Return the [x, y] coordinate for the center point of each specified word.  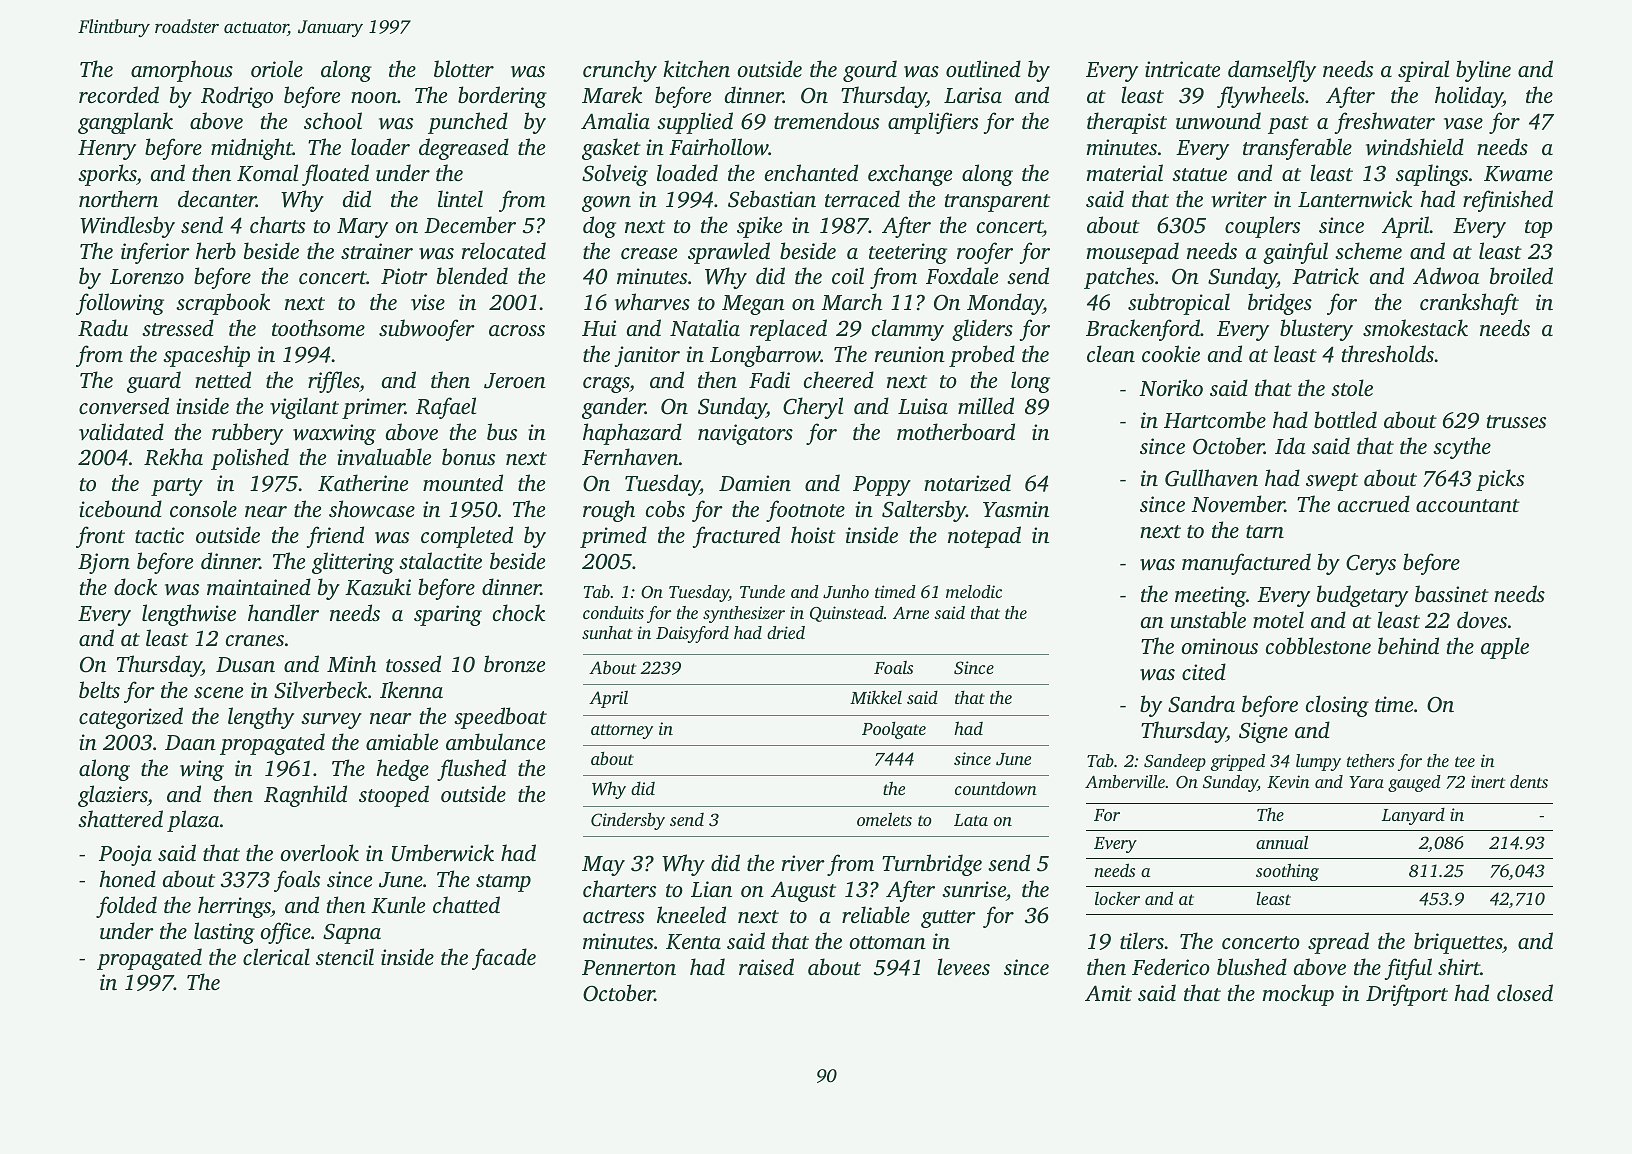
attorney [622, 731]
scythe [1462, 448]
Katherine [363, 483]
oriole [277, 68]
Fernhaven [630, 456]
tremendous [826, 120]
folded [126, 907]
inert [1488, 781]
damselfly [1272, 71]
